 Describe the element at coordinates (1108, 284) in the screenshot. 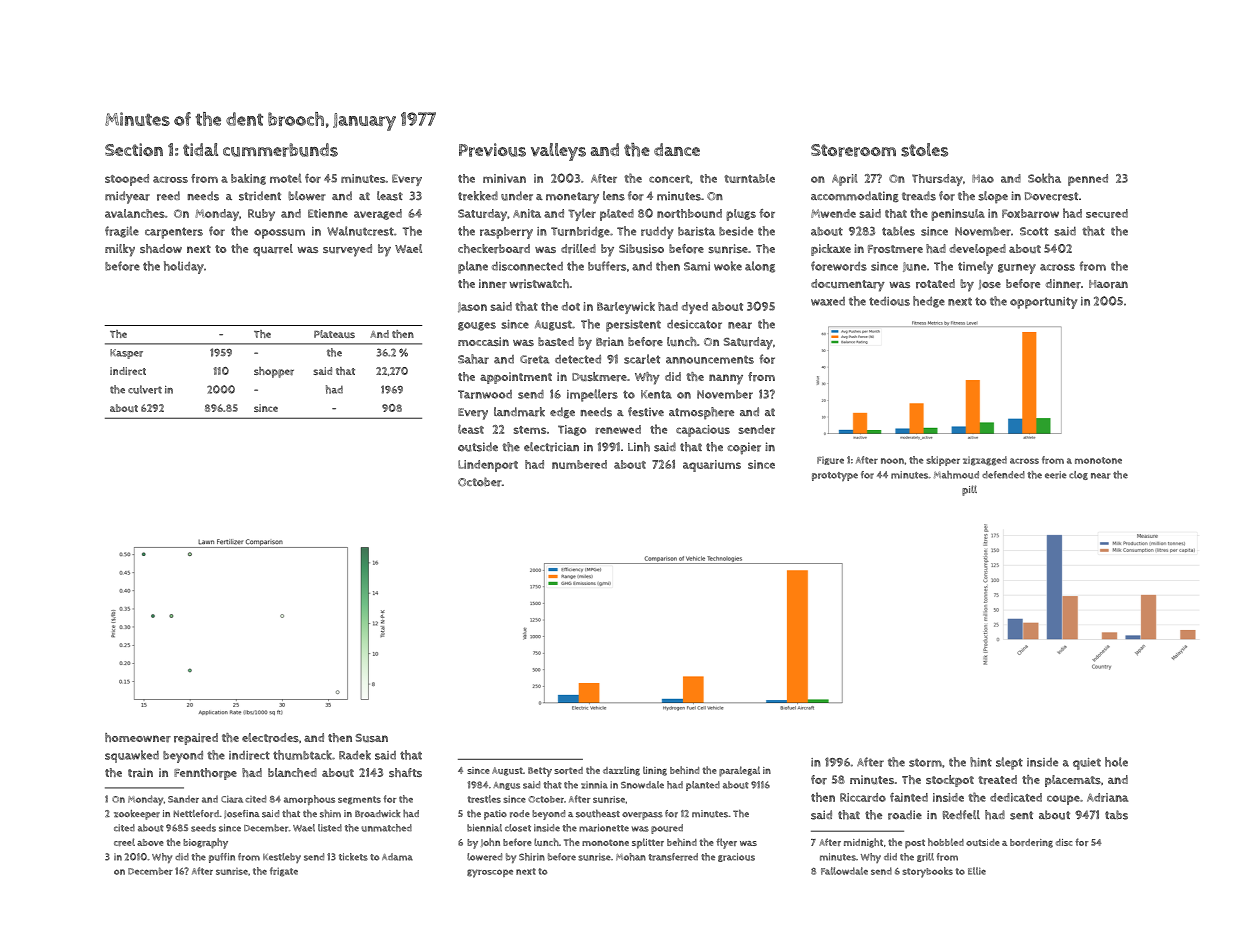

I see `Haoran` at that location.
